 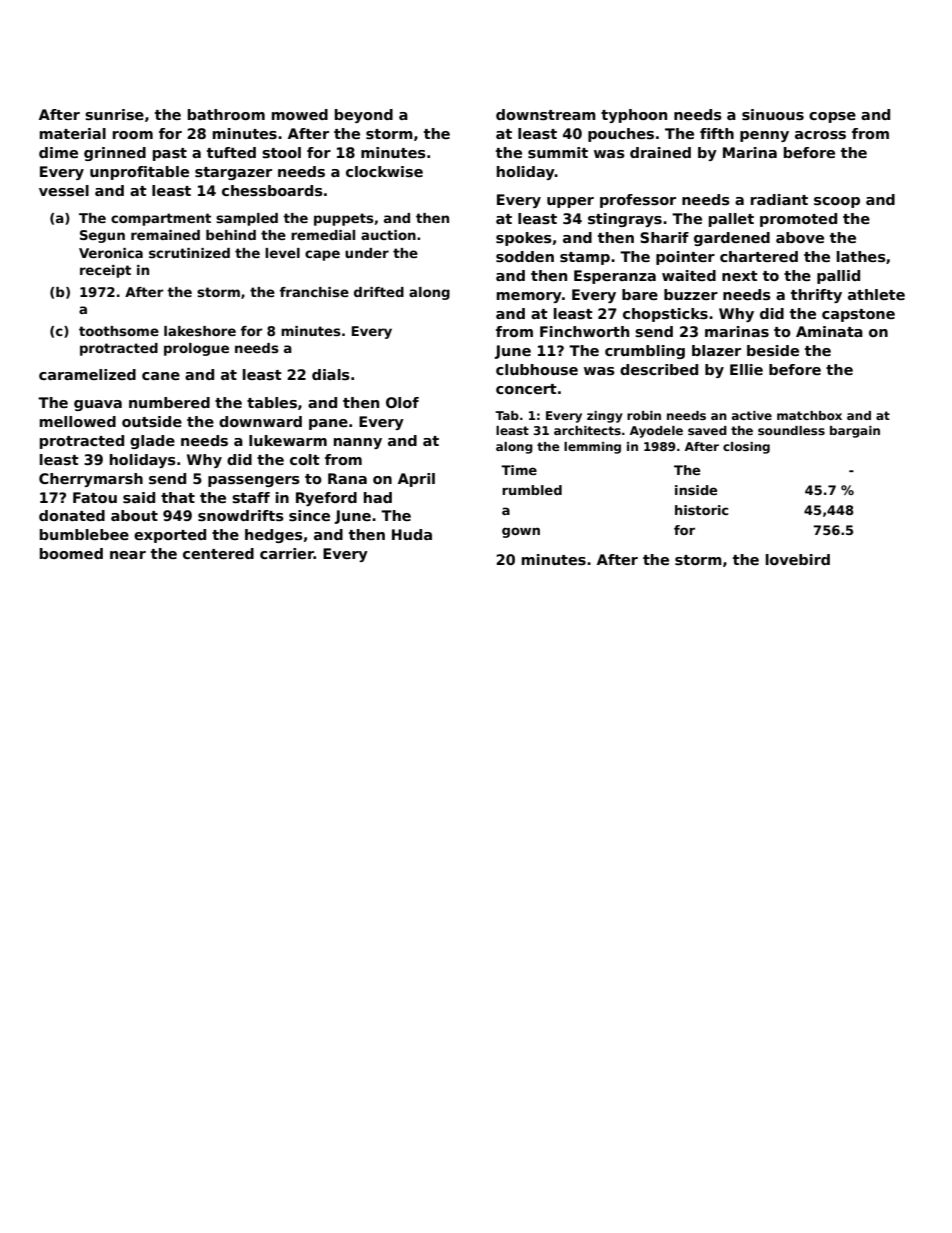 I want to click on cane, so click(x=161, y=376).
